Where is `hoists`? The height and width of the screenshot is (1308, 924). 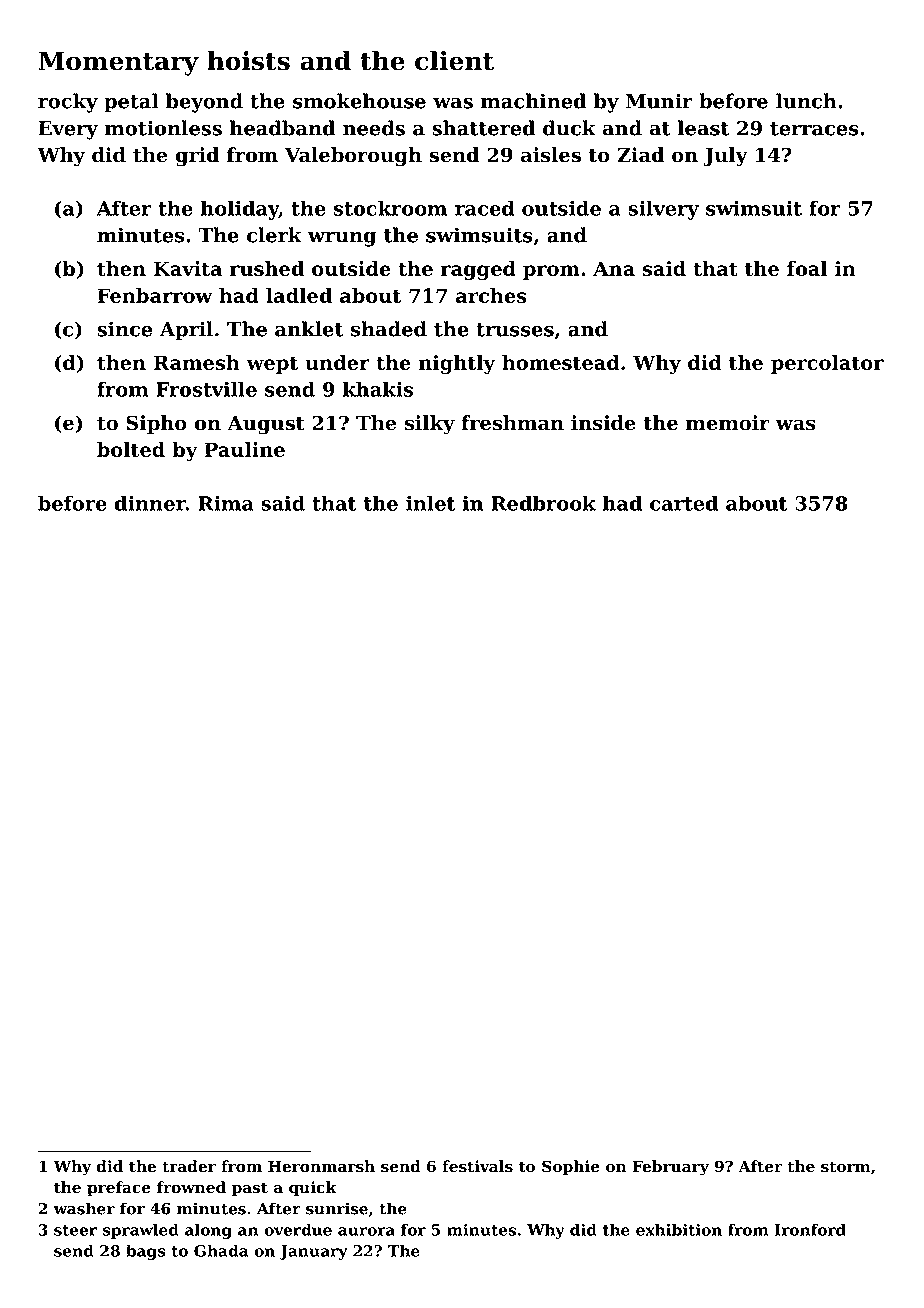 hoists is located at coordinates (248, 61).
